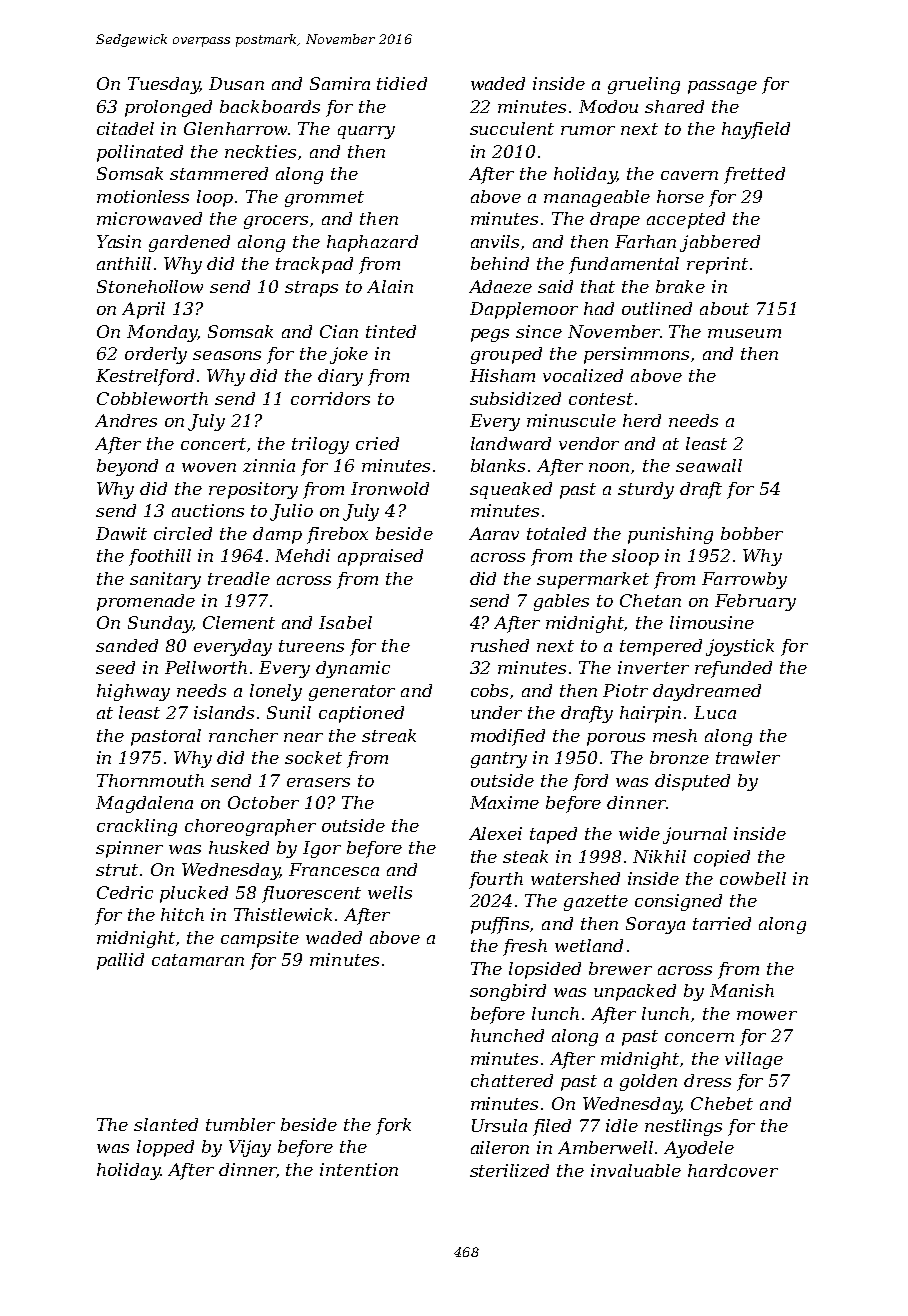  Describe the element at coordinates (499, 760) in the screenshot. I see `gantry` at that location.
